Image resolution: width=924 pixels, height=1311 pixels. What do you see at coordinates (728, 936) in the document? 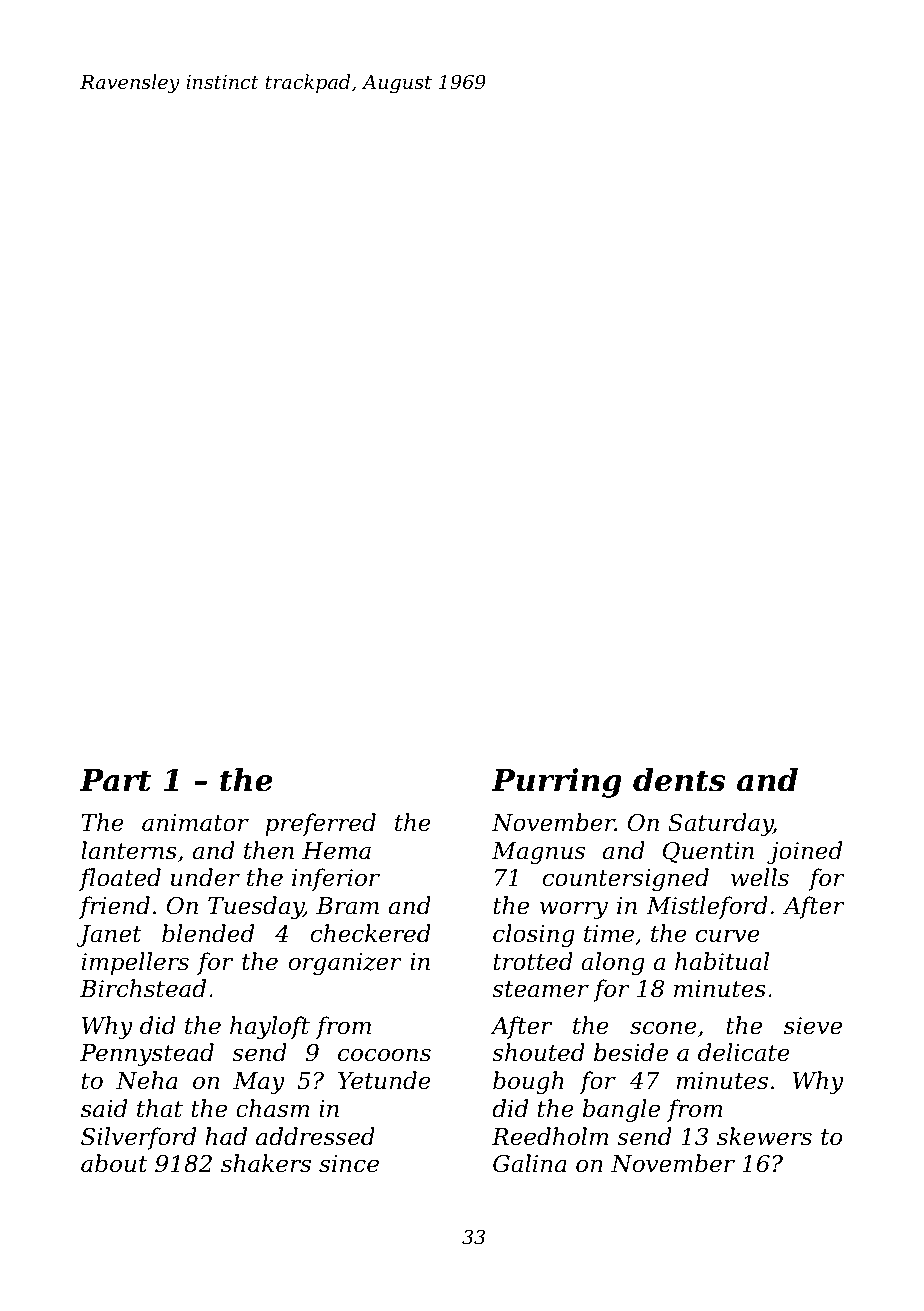
I see `curve` at bounding box center [728, 936].
